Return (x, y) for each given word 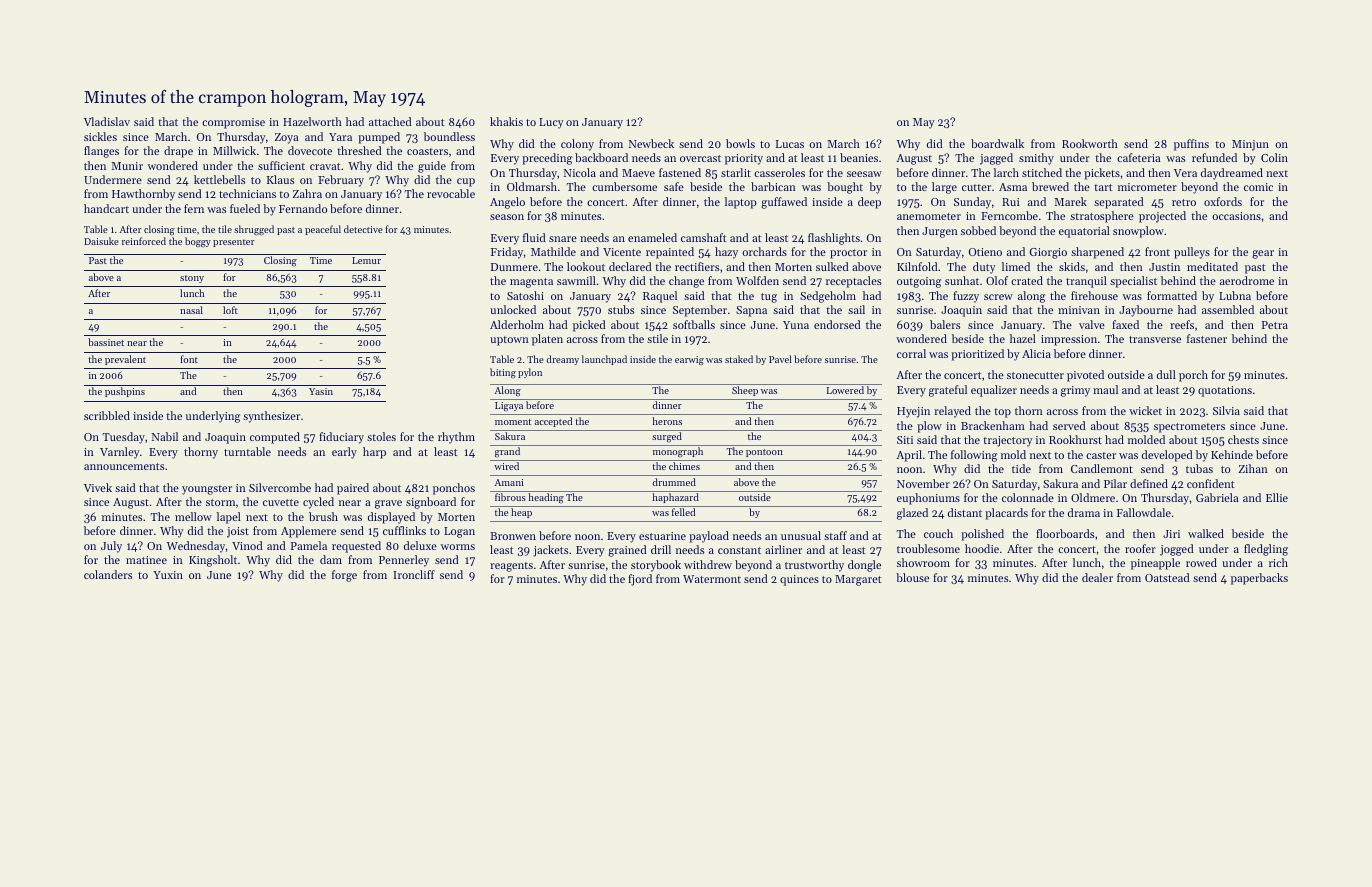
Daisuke (101, 241)
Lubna (1235, 295)
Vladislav (107, 121)
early (344, 453)
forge (344, 576)
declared (630, 266)
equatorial (1084, 232)
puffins (1191, 145)
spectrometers (1189, 428)
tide (1021, 468)
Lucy (551, 123)
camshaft (704, 237)
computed (275, 438)
